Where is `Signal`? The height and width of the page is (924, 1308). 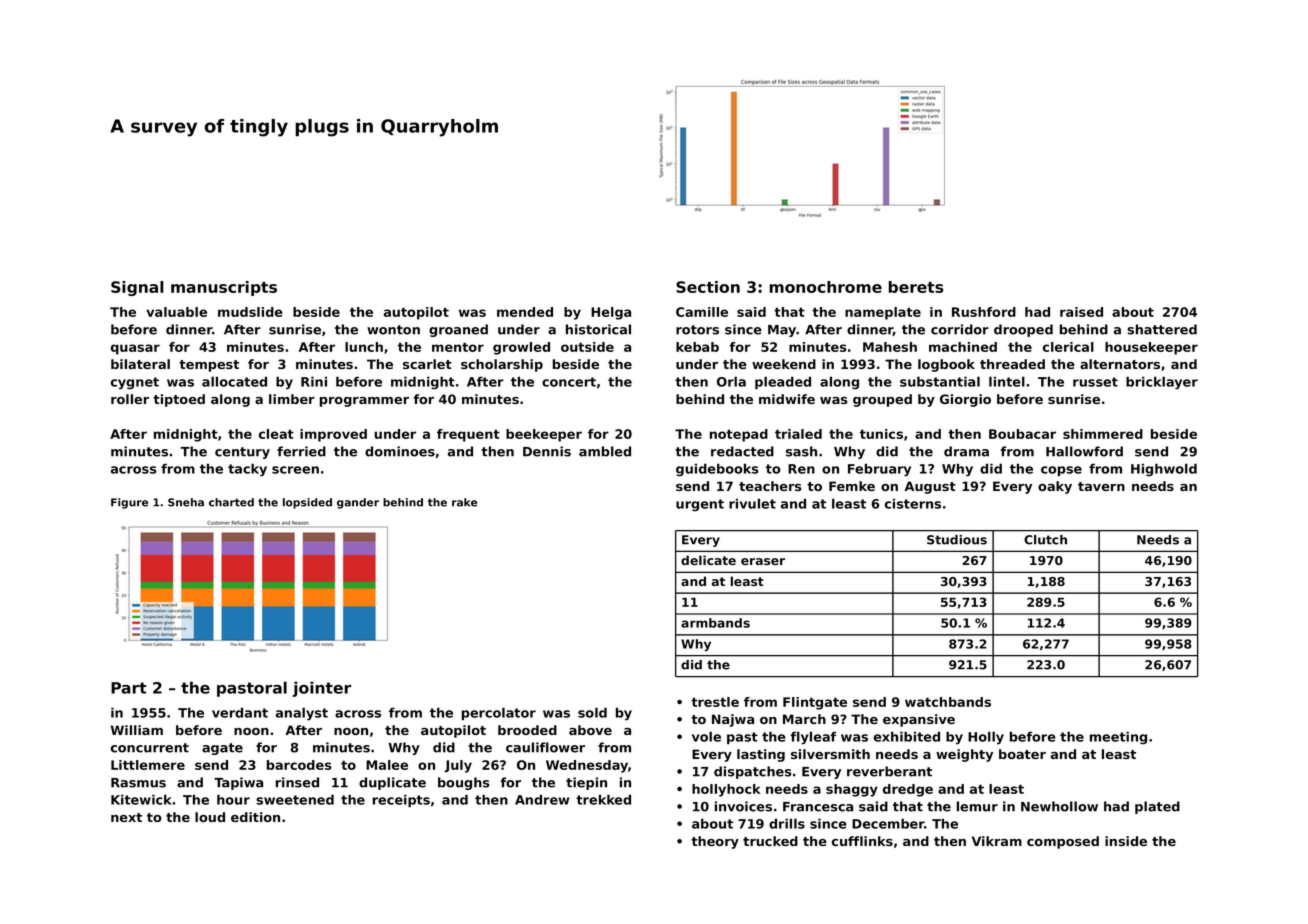
Signal is located at coordinates (137, 288).
